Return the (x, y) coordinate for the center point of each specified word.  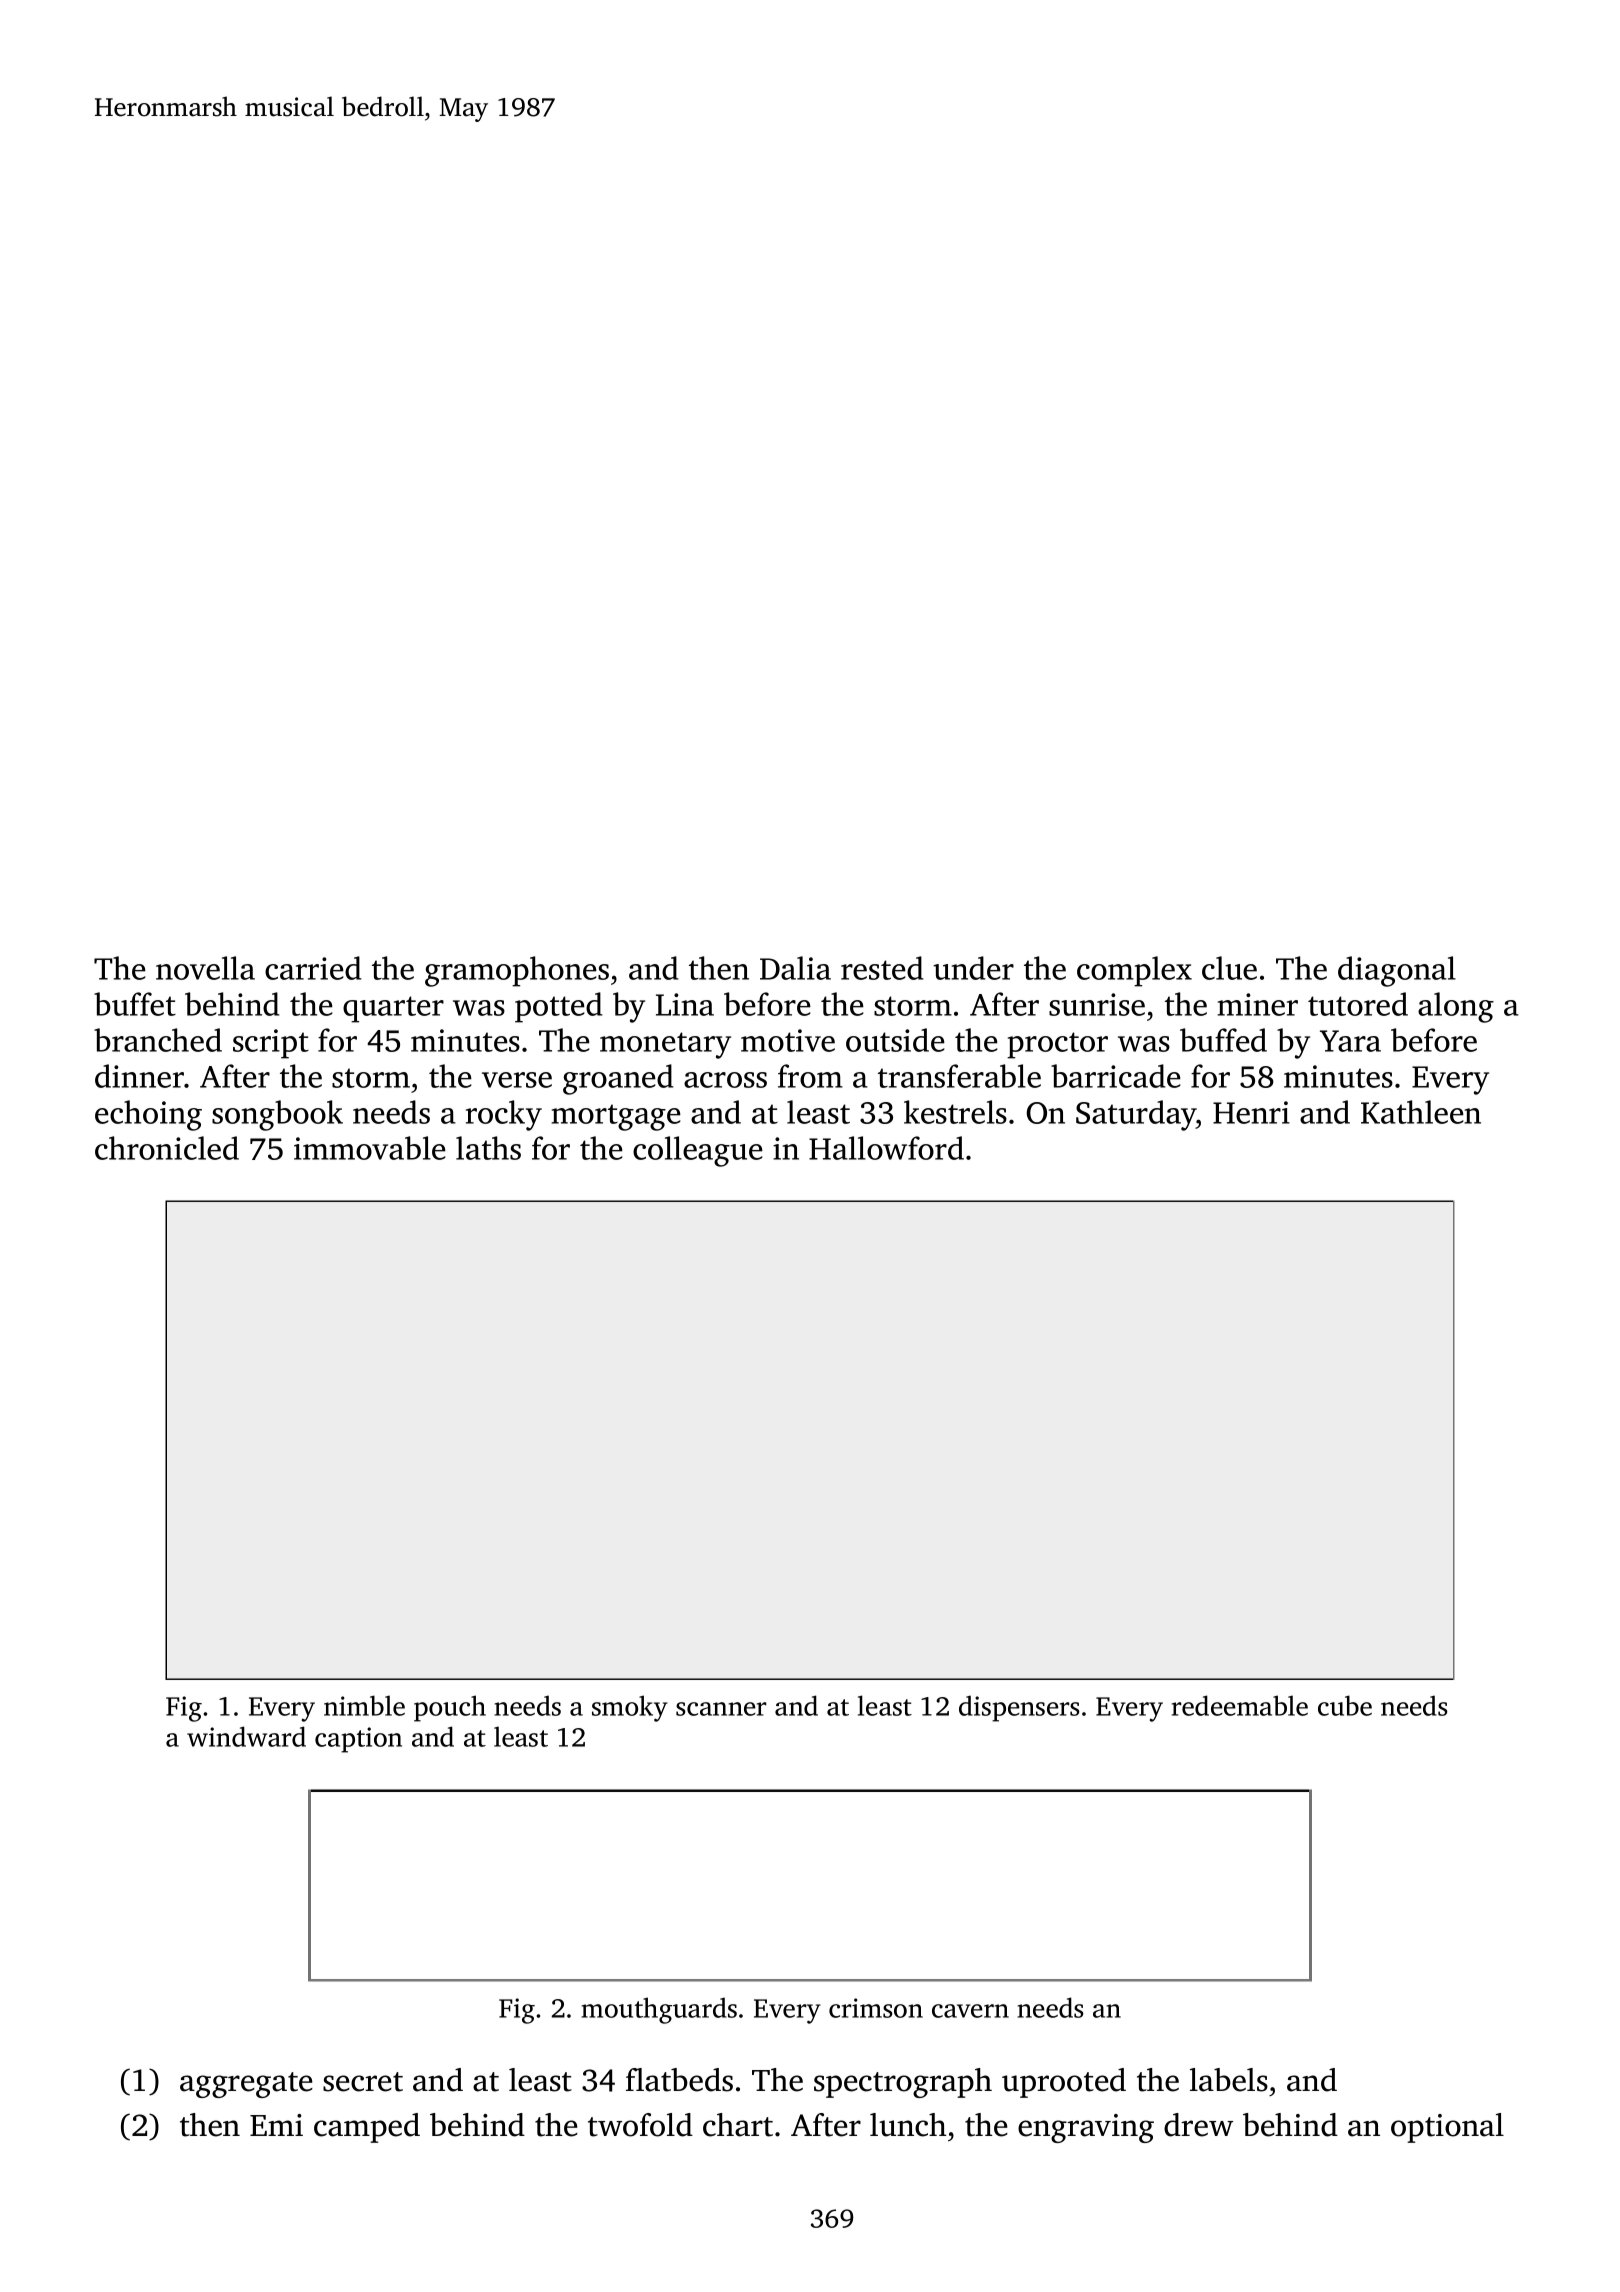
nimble (364, 1705)
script (271, 1044)
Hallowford (886, 1148)
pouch (450, 1708)
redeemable (1240, 1705)
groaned (618, 1079)
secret (363, 2082)
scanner (721, 1709)
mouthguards (659, 2010)
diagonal (1397, 971)
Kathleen (1421, 1112)
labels (1229, 2080)
